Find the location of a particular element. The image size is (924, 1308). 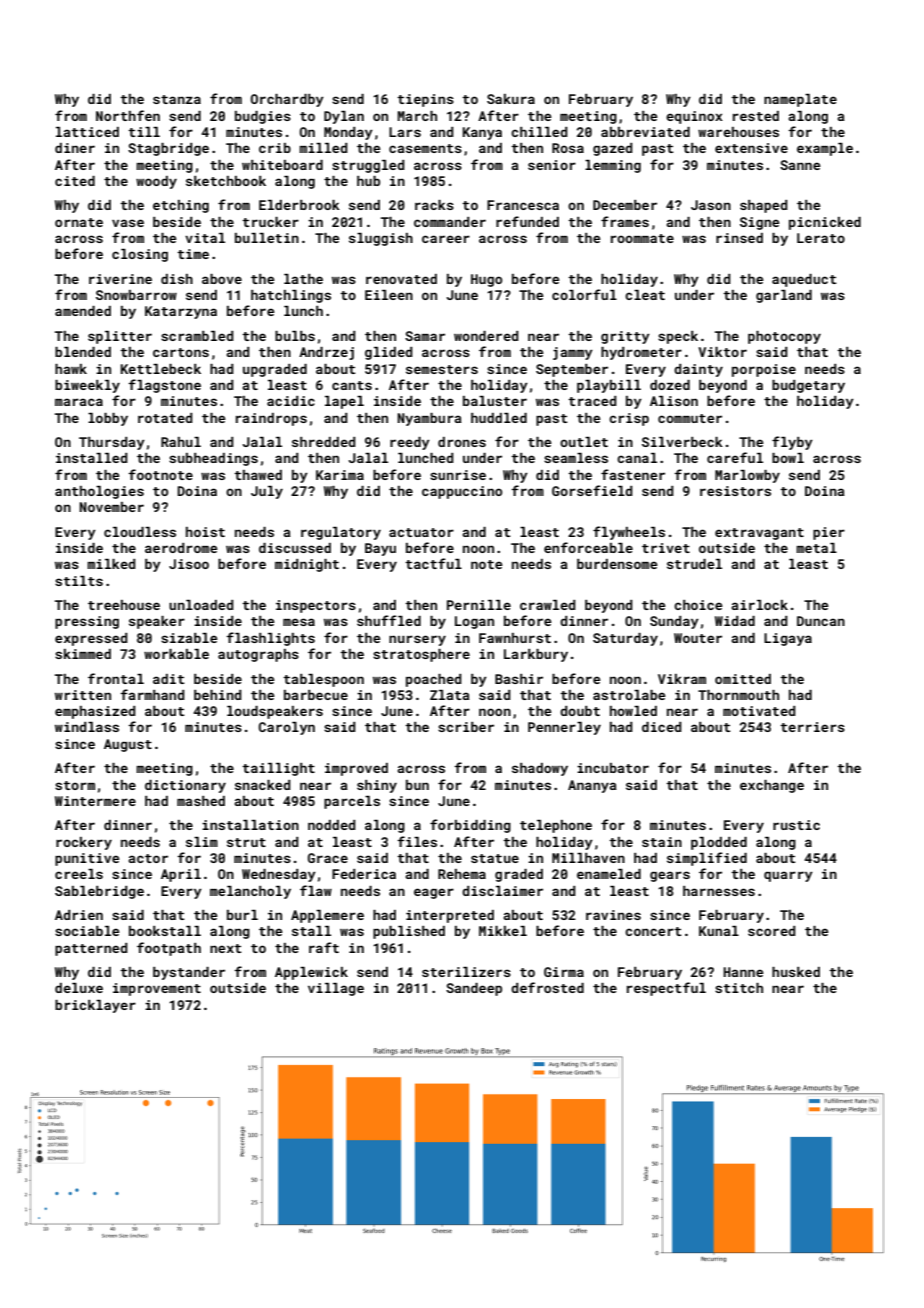

burl is located at coordinates (242, 915).
